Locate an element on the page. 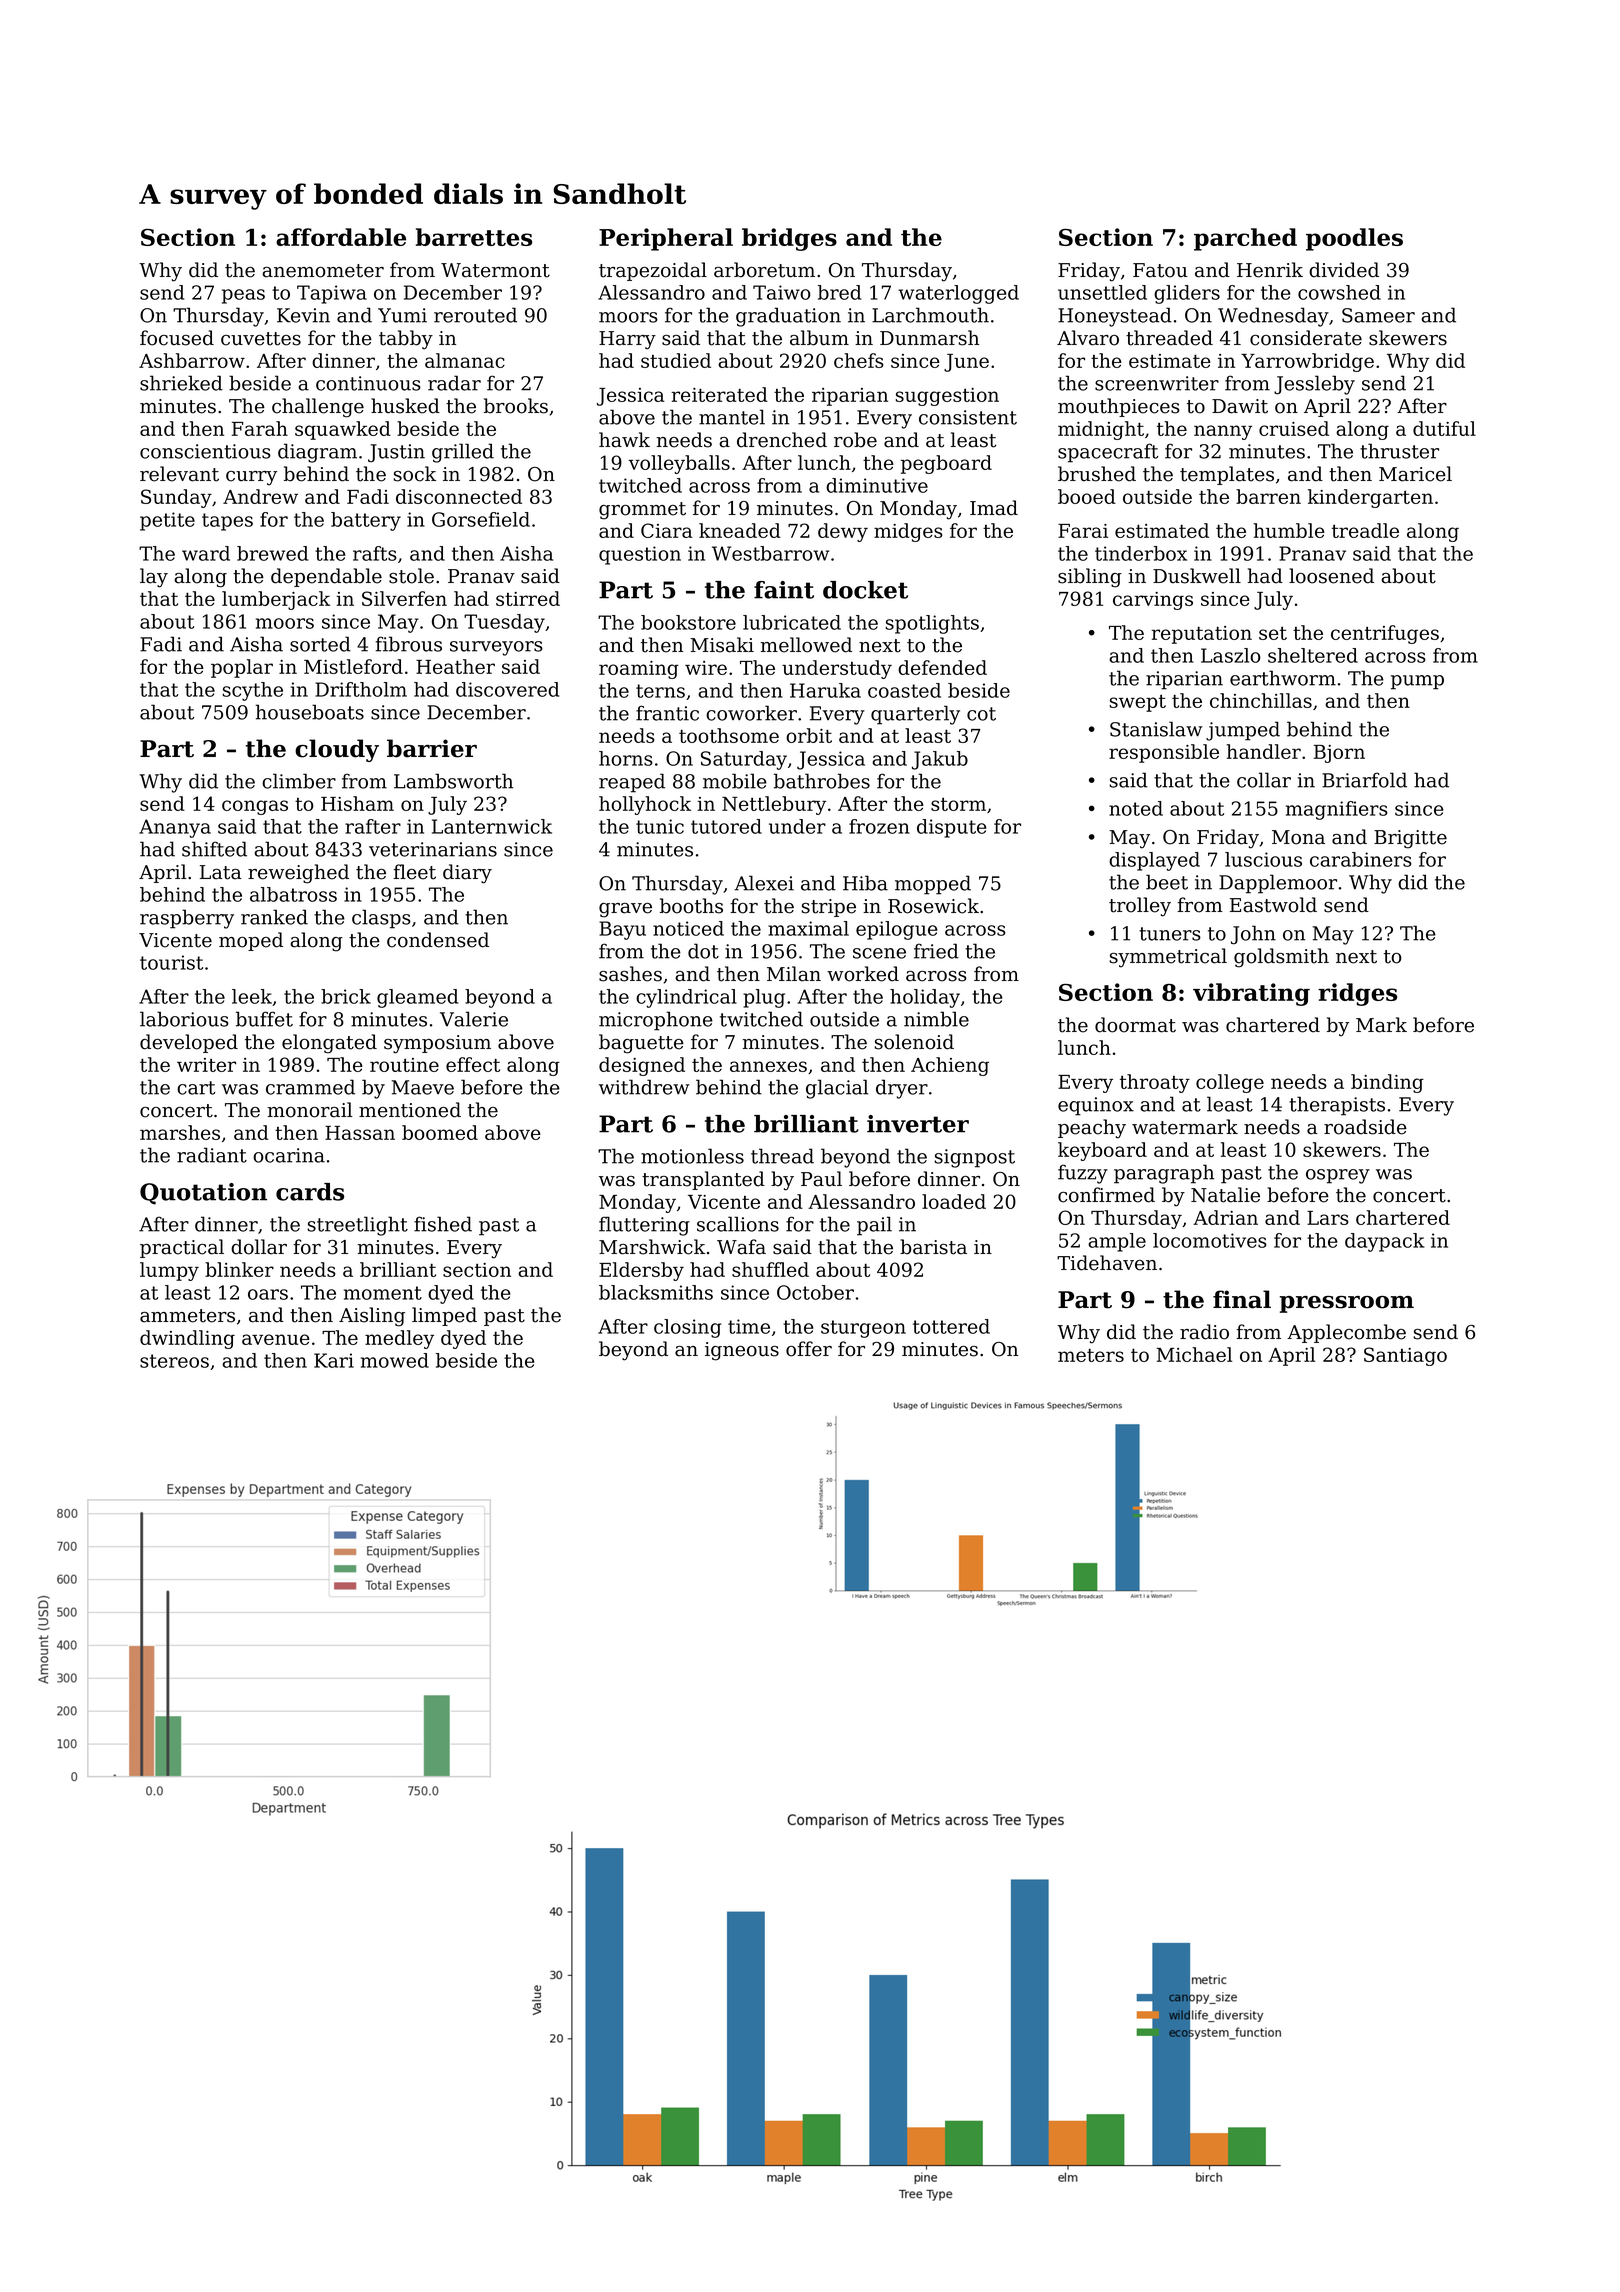 This document has width=1620, height=2292. Kevin is located at coordinates (303, 315).
